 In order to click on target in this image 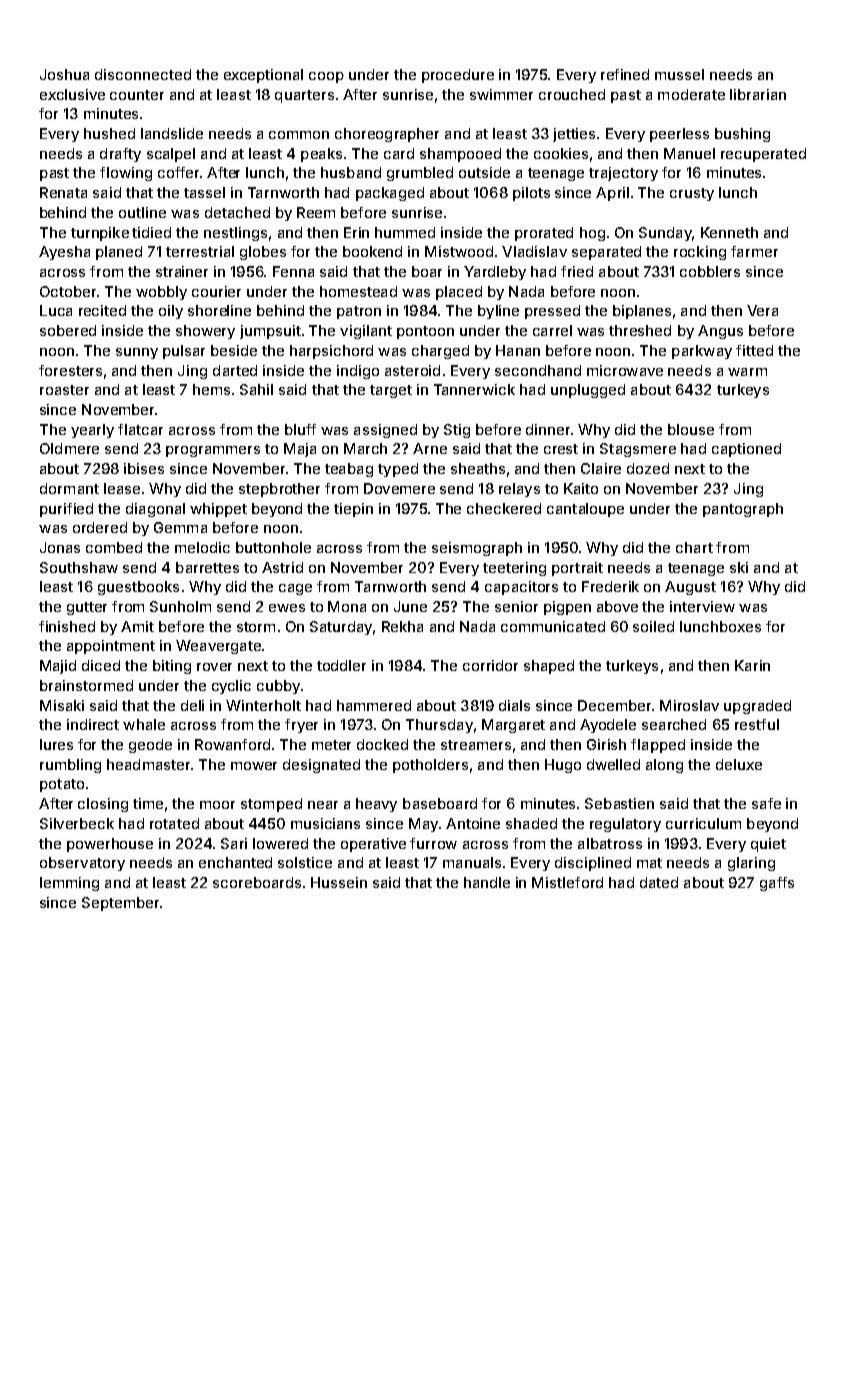, I will do `click(391, 391)`.
